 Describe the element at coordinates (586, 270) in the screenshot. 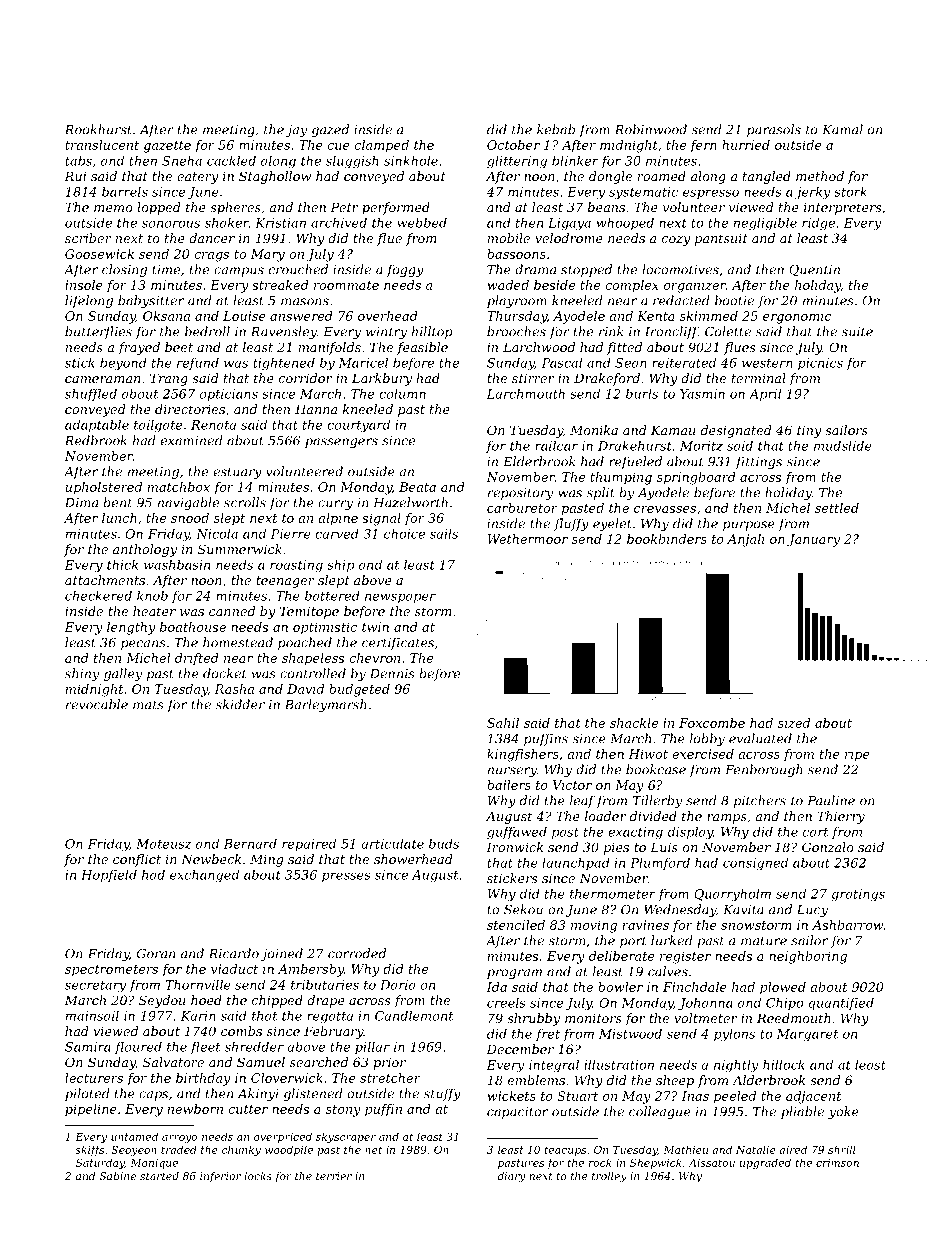

I see `stopped` at that location.
